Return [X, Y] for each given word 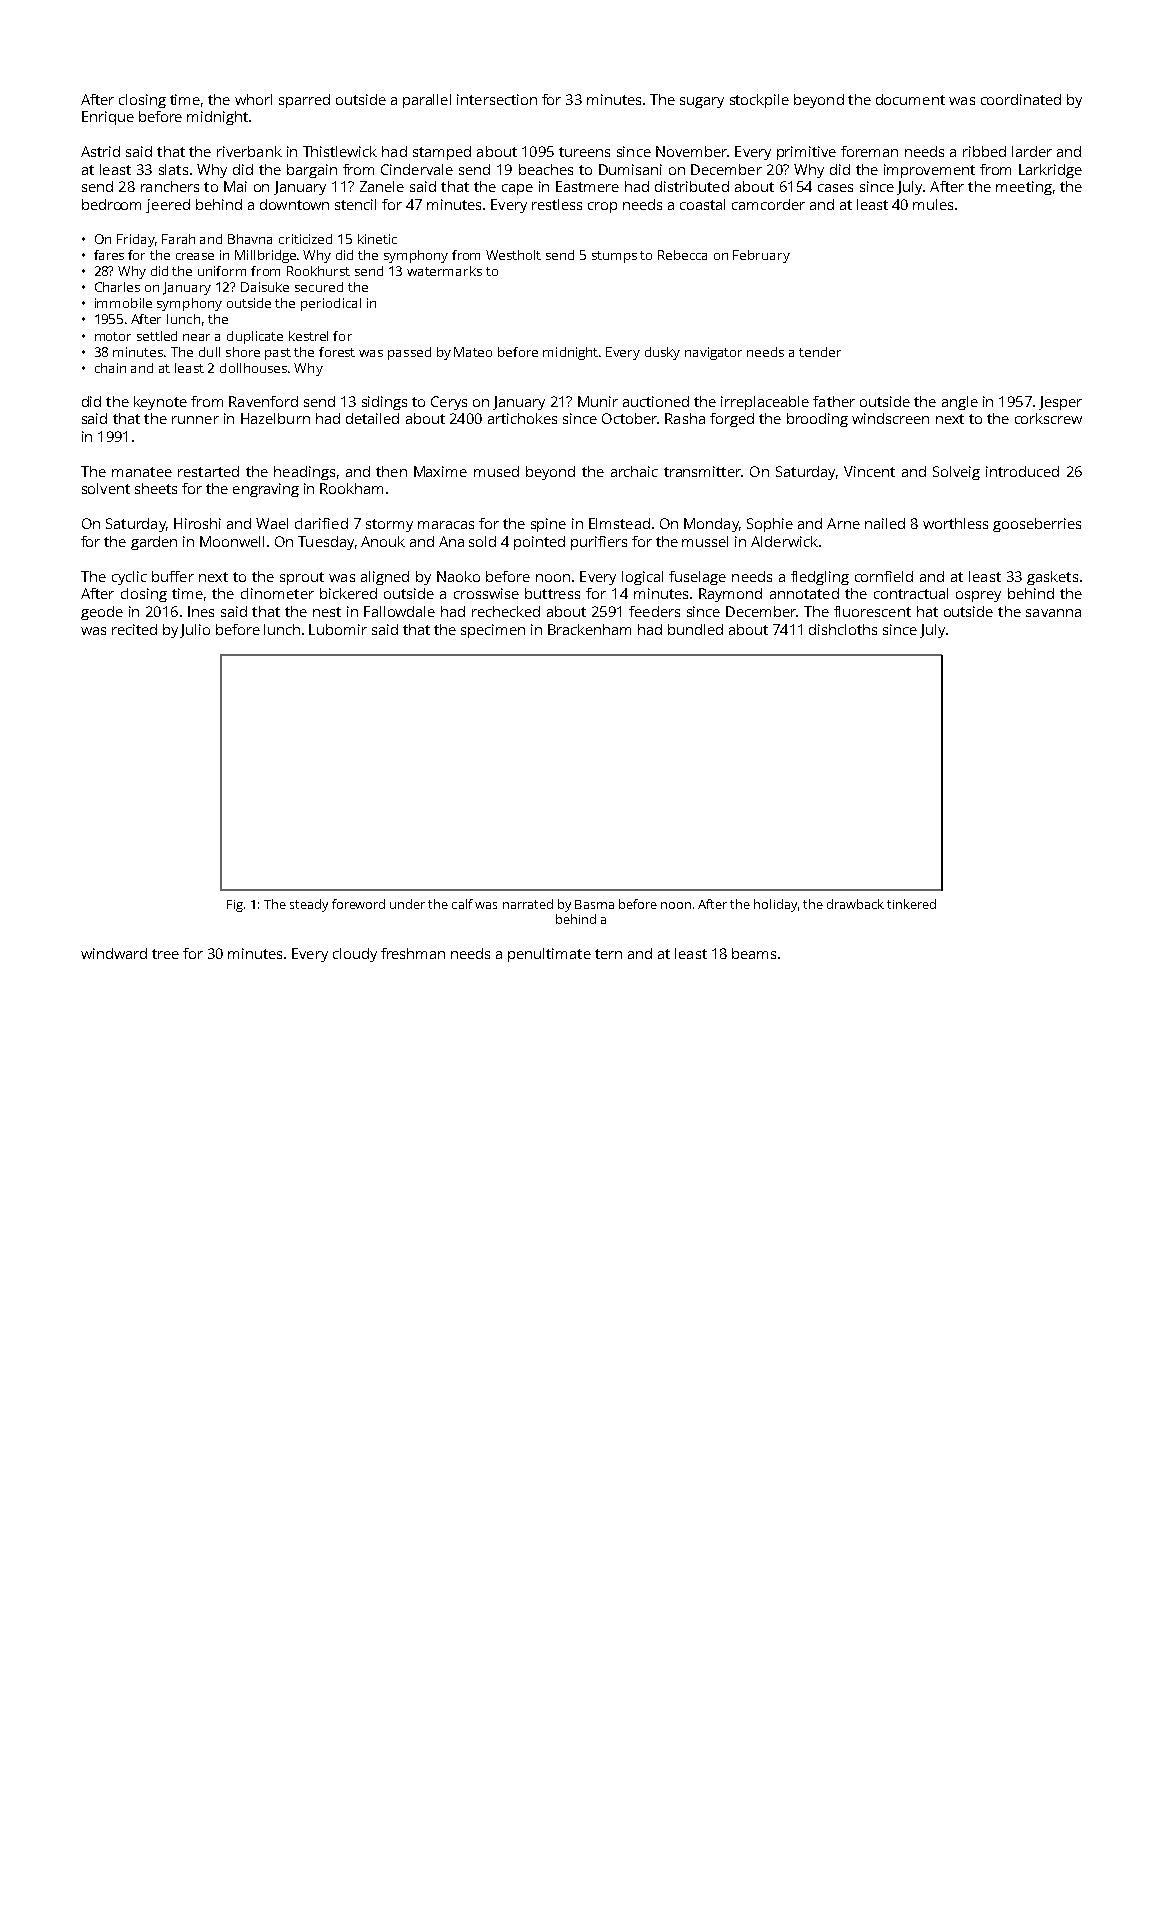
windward [114, 953]
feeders [654, 611]
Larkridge [1050, 171]
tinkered [911, 904]
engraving [266, 490]
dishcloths [843, 629]
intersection [497, 99]
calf [462, 904]
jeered [168, 206]
